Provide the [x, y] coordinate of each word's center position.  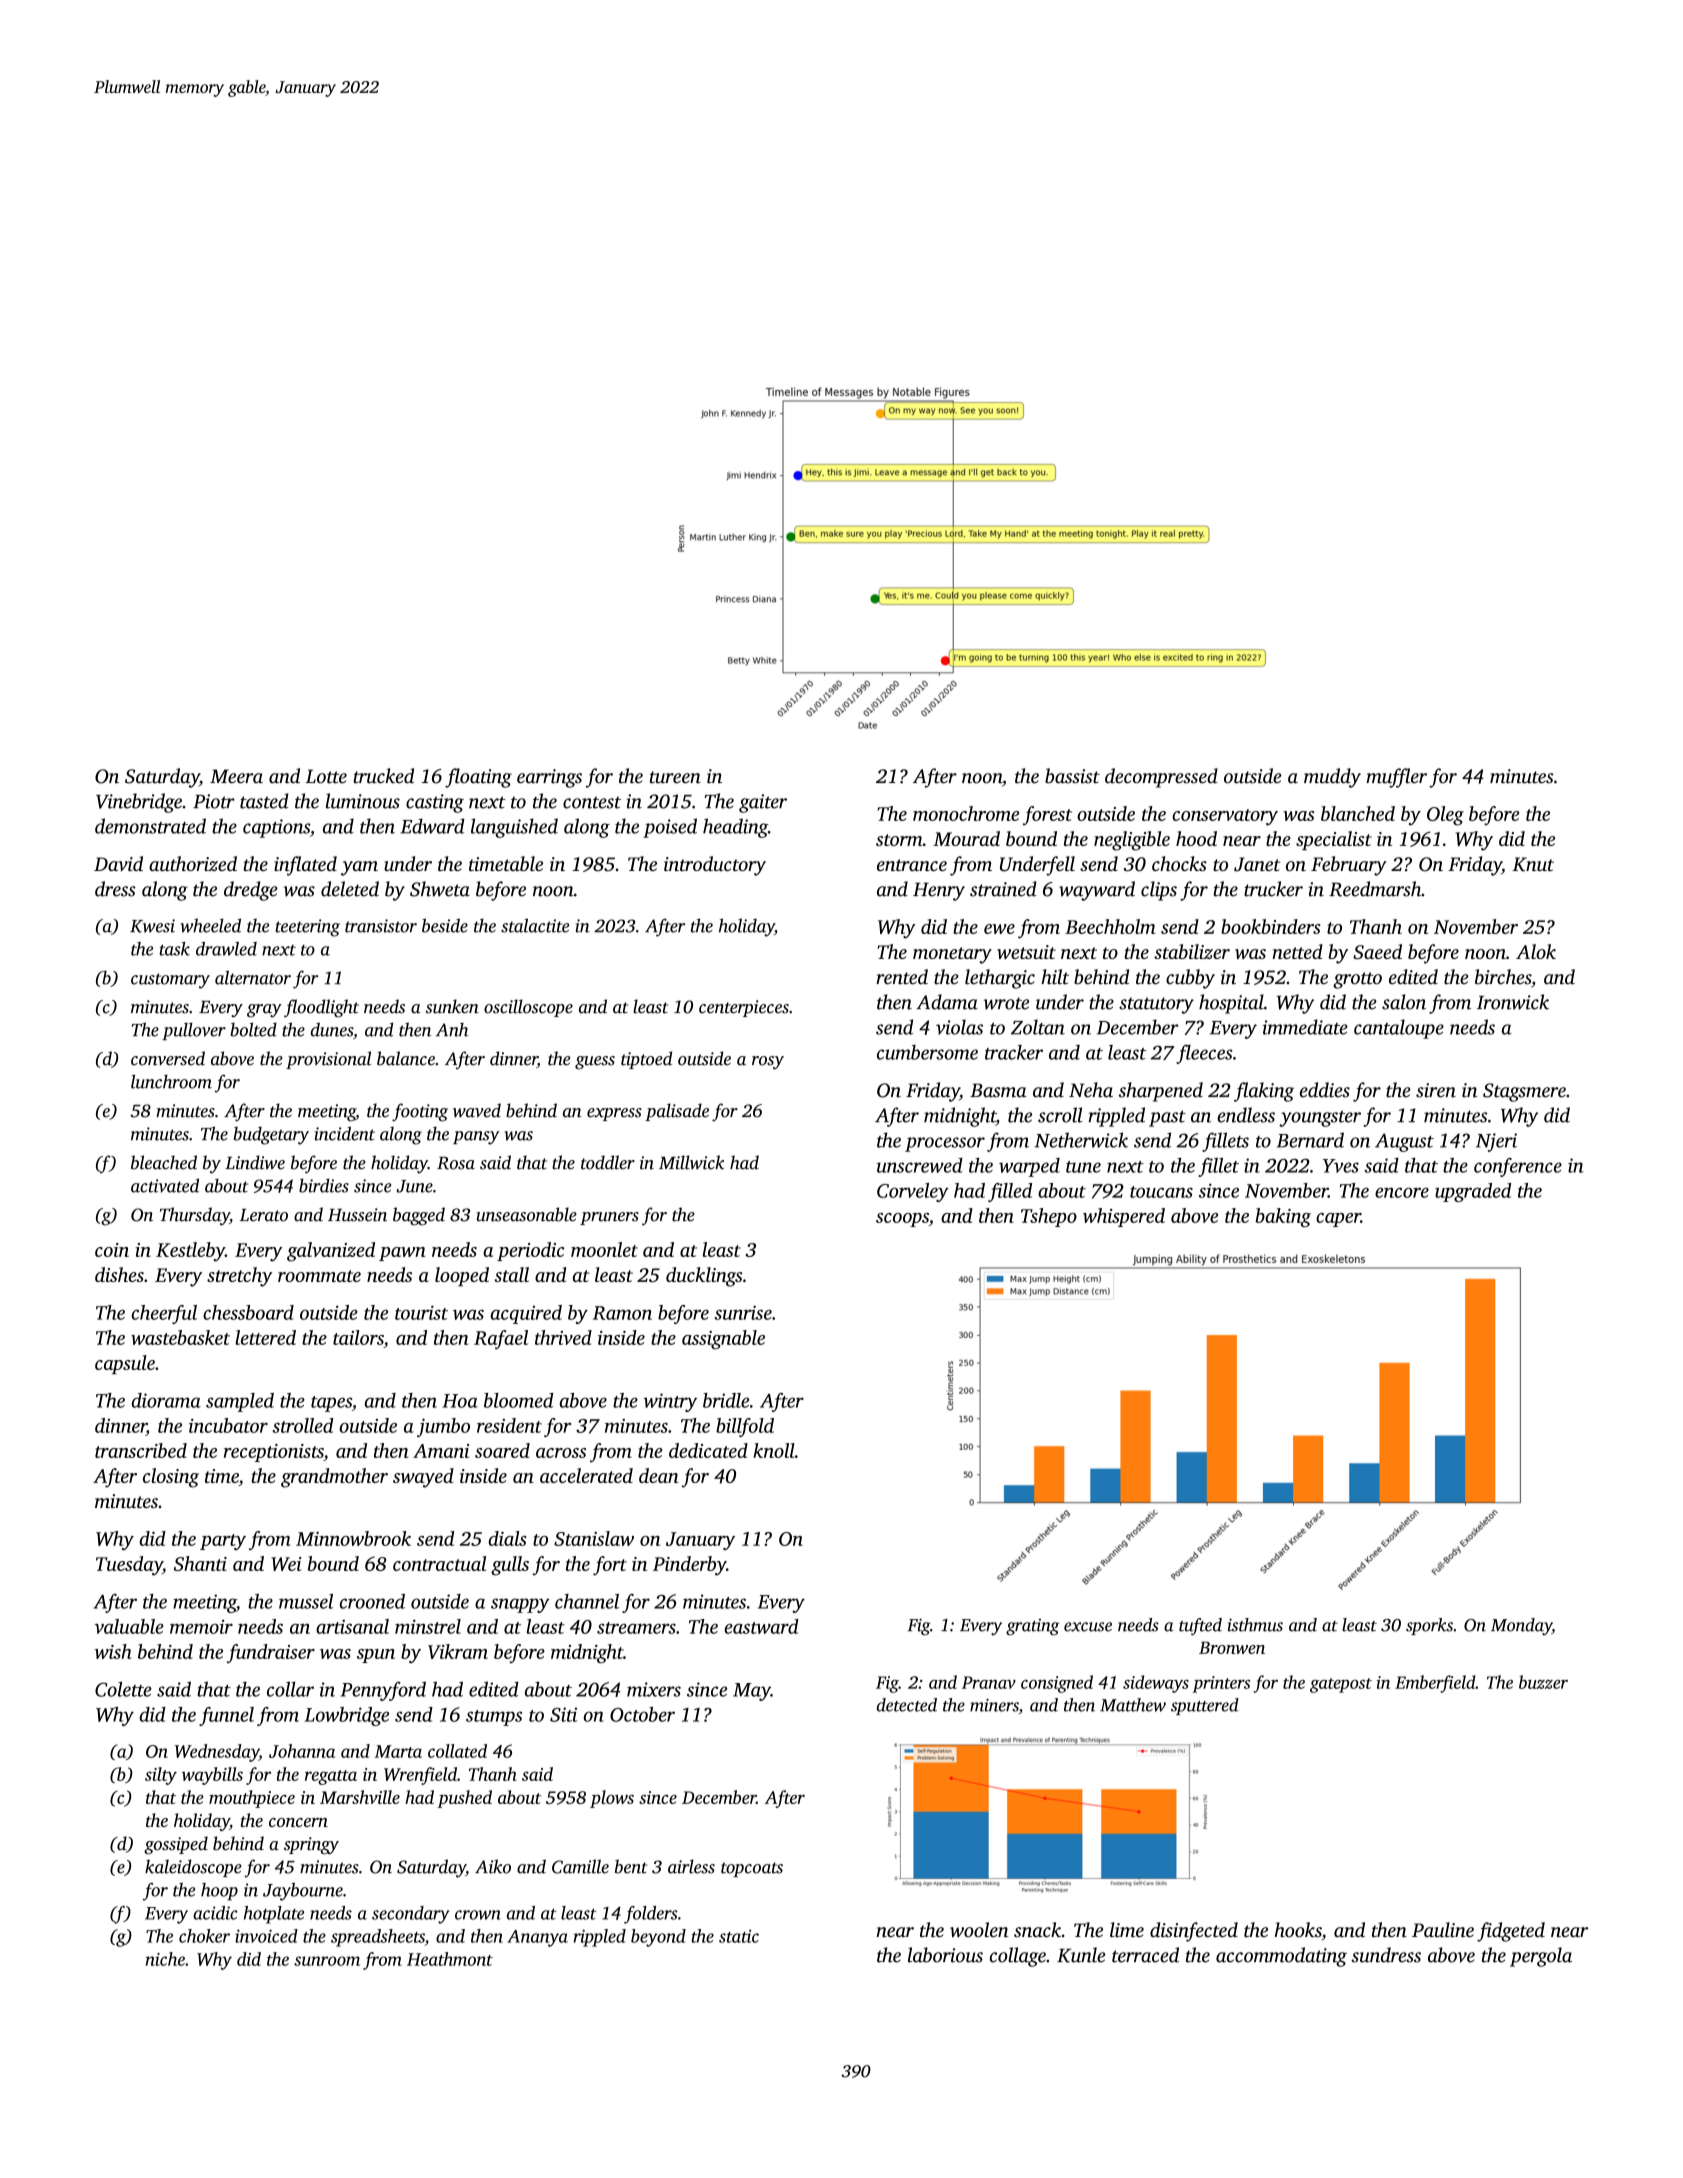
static [739, 1936]
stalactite [535, 925]
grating [1032, 1627]
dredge [251, 891]
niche [165, 1959]
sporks [1429, 1626]
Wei [286, 1564]
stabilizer [1192, 951]
